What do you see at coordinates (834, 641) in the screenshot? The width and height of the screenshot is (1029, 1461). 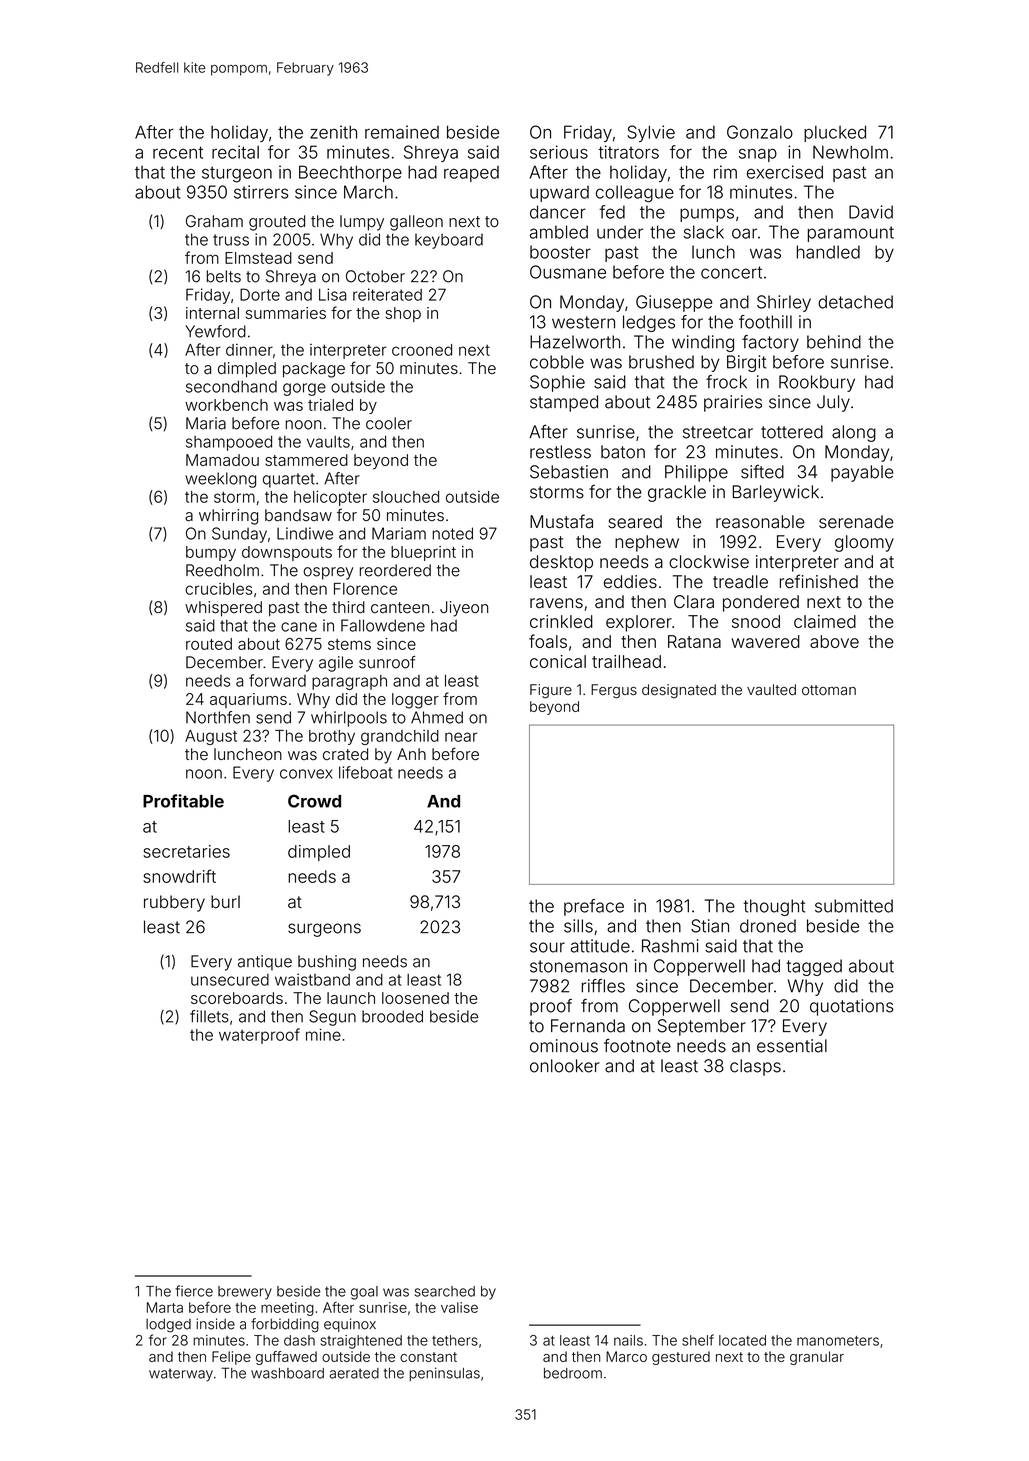 I see `above` at bounding box center [834, 641].
